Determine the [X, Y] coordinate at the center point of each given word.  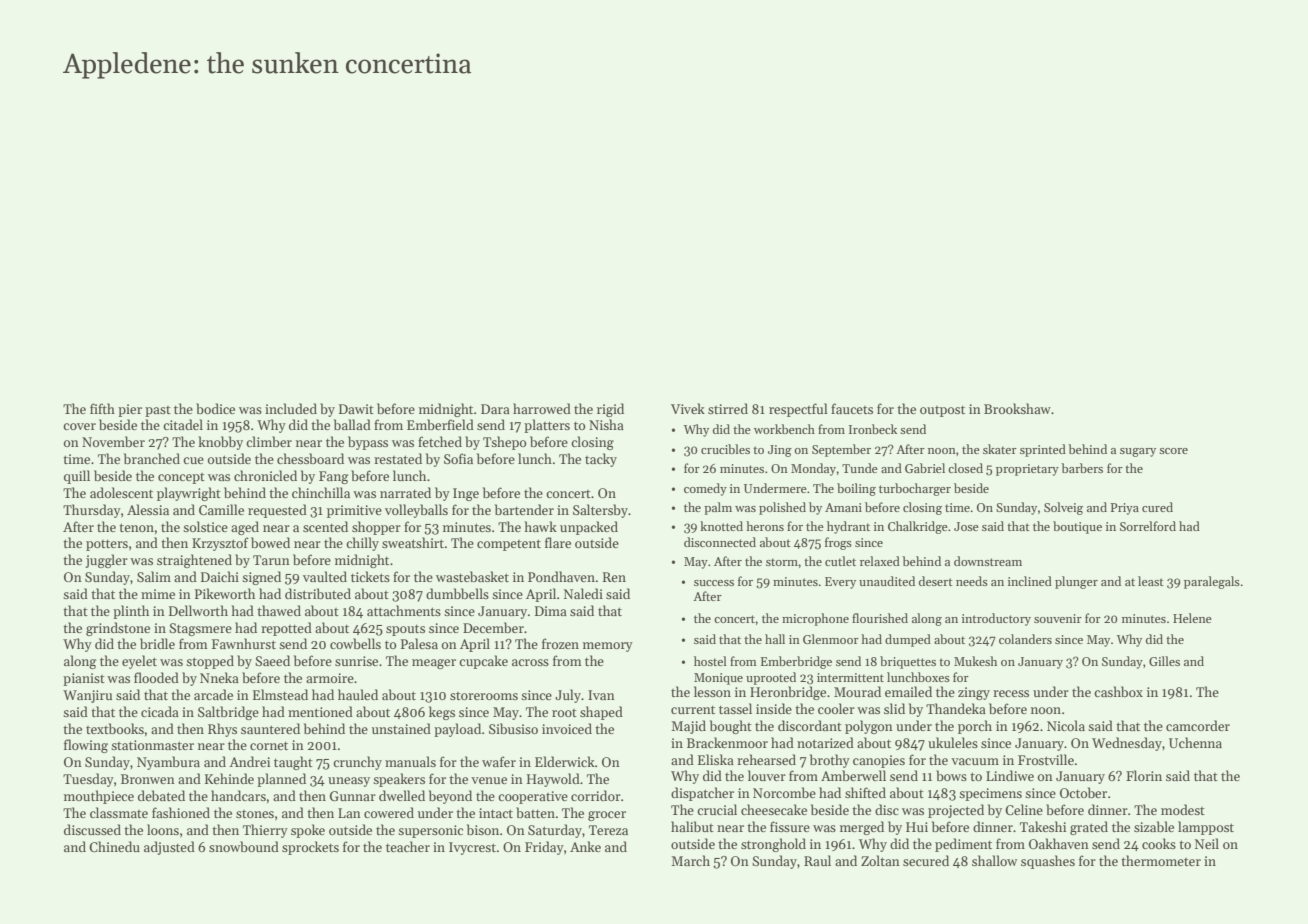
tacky [601, 460]
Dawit [356, 409]
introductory [996, 619]
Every [840, 583]
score [1173, 451]
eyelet [139, 662]
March [690, 860]
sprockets [310, 848]
